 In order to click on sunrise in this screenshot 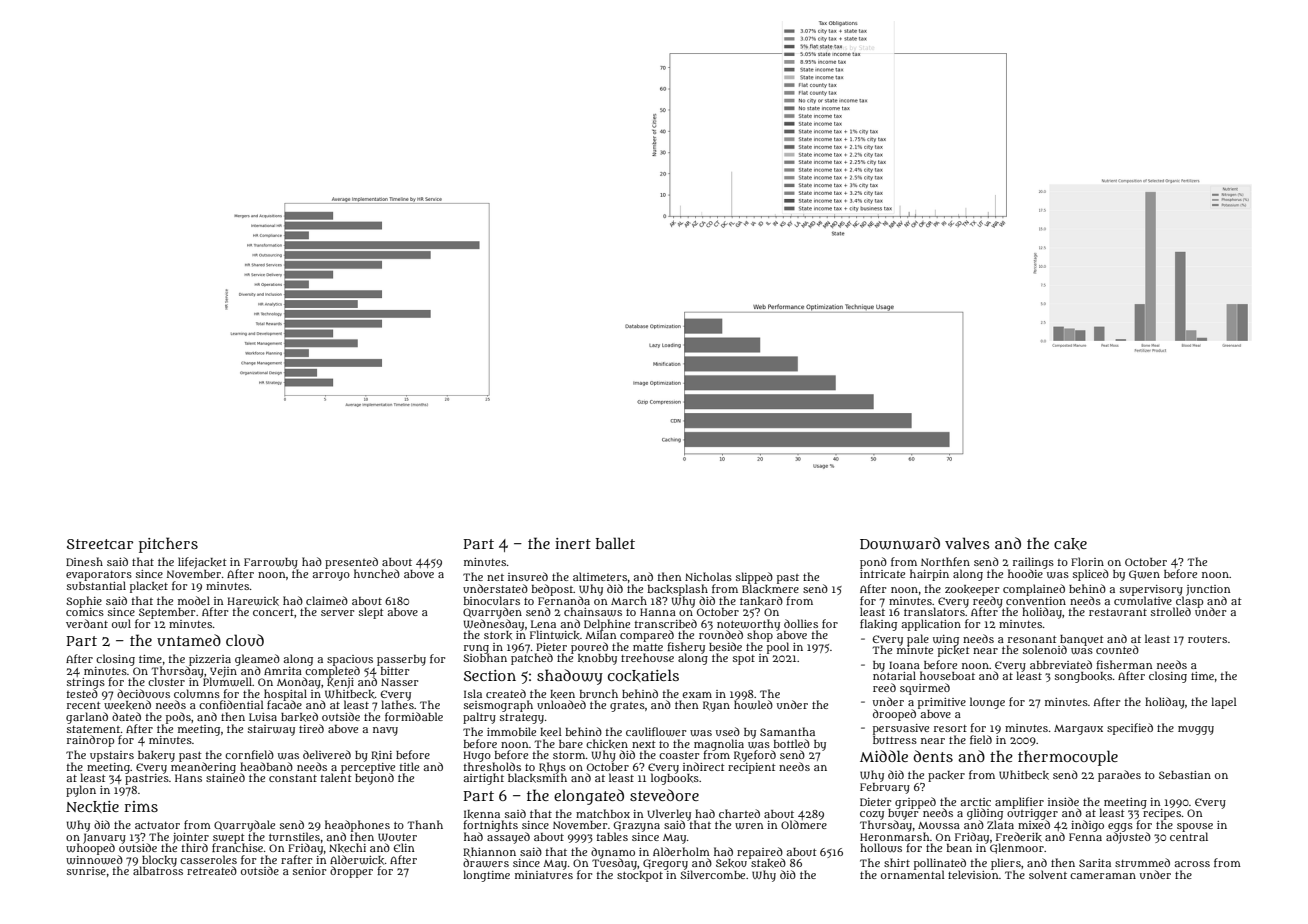, I will do `click(86, 871)`.
